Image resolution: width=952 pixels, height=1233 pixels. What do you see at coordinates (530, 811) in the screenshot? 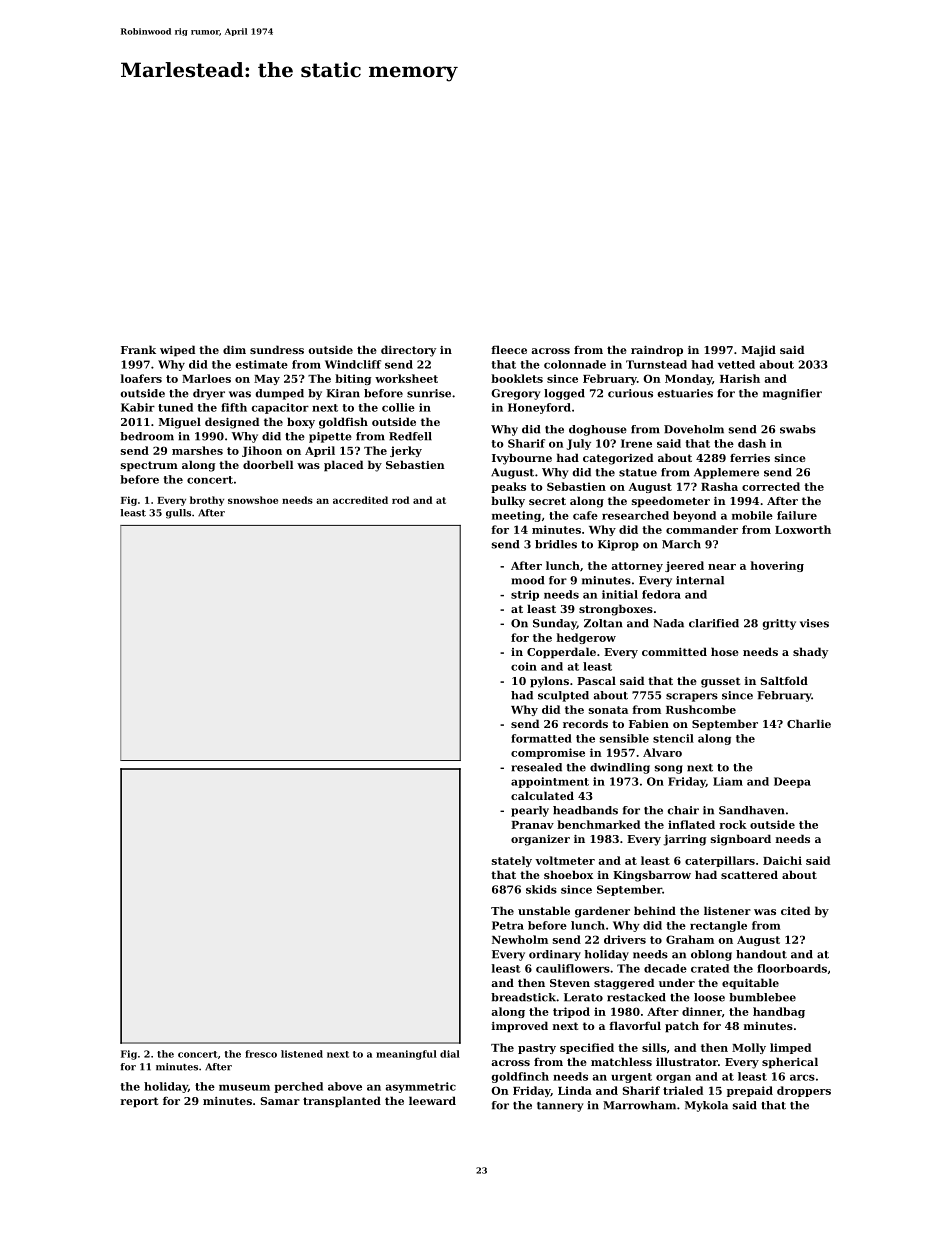
I see `pearly` at bounding box center [530, 811].
